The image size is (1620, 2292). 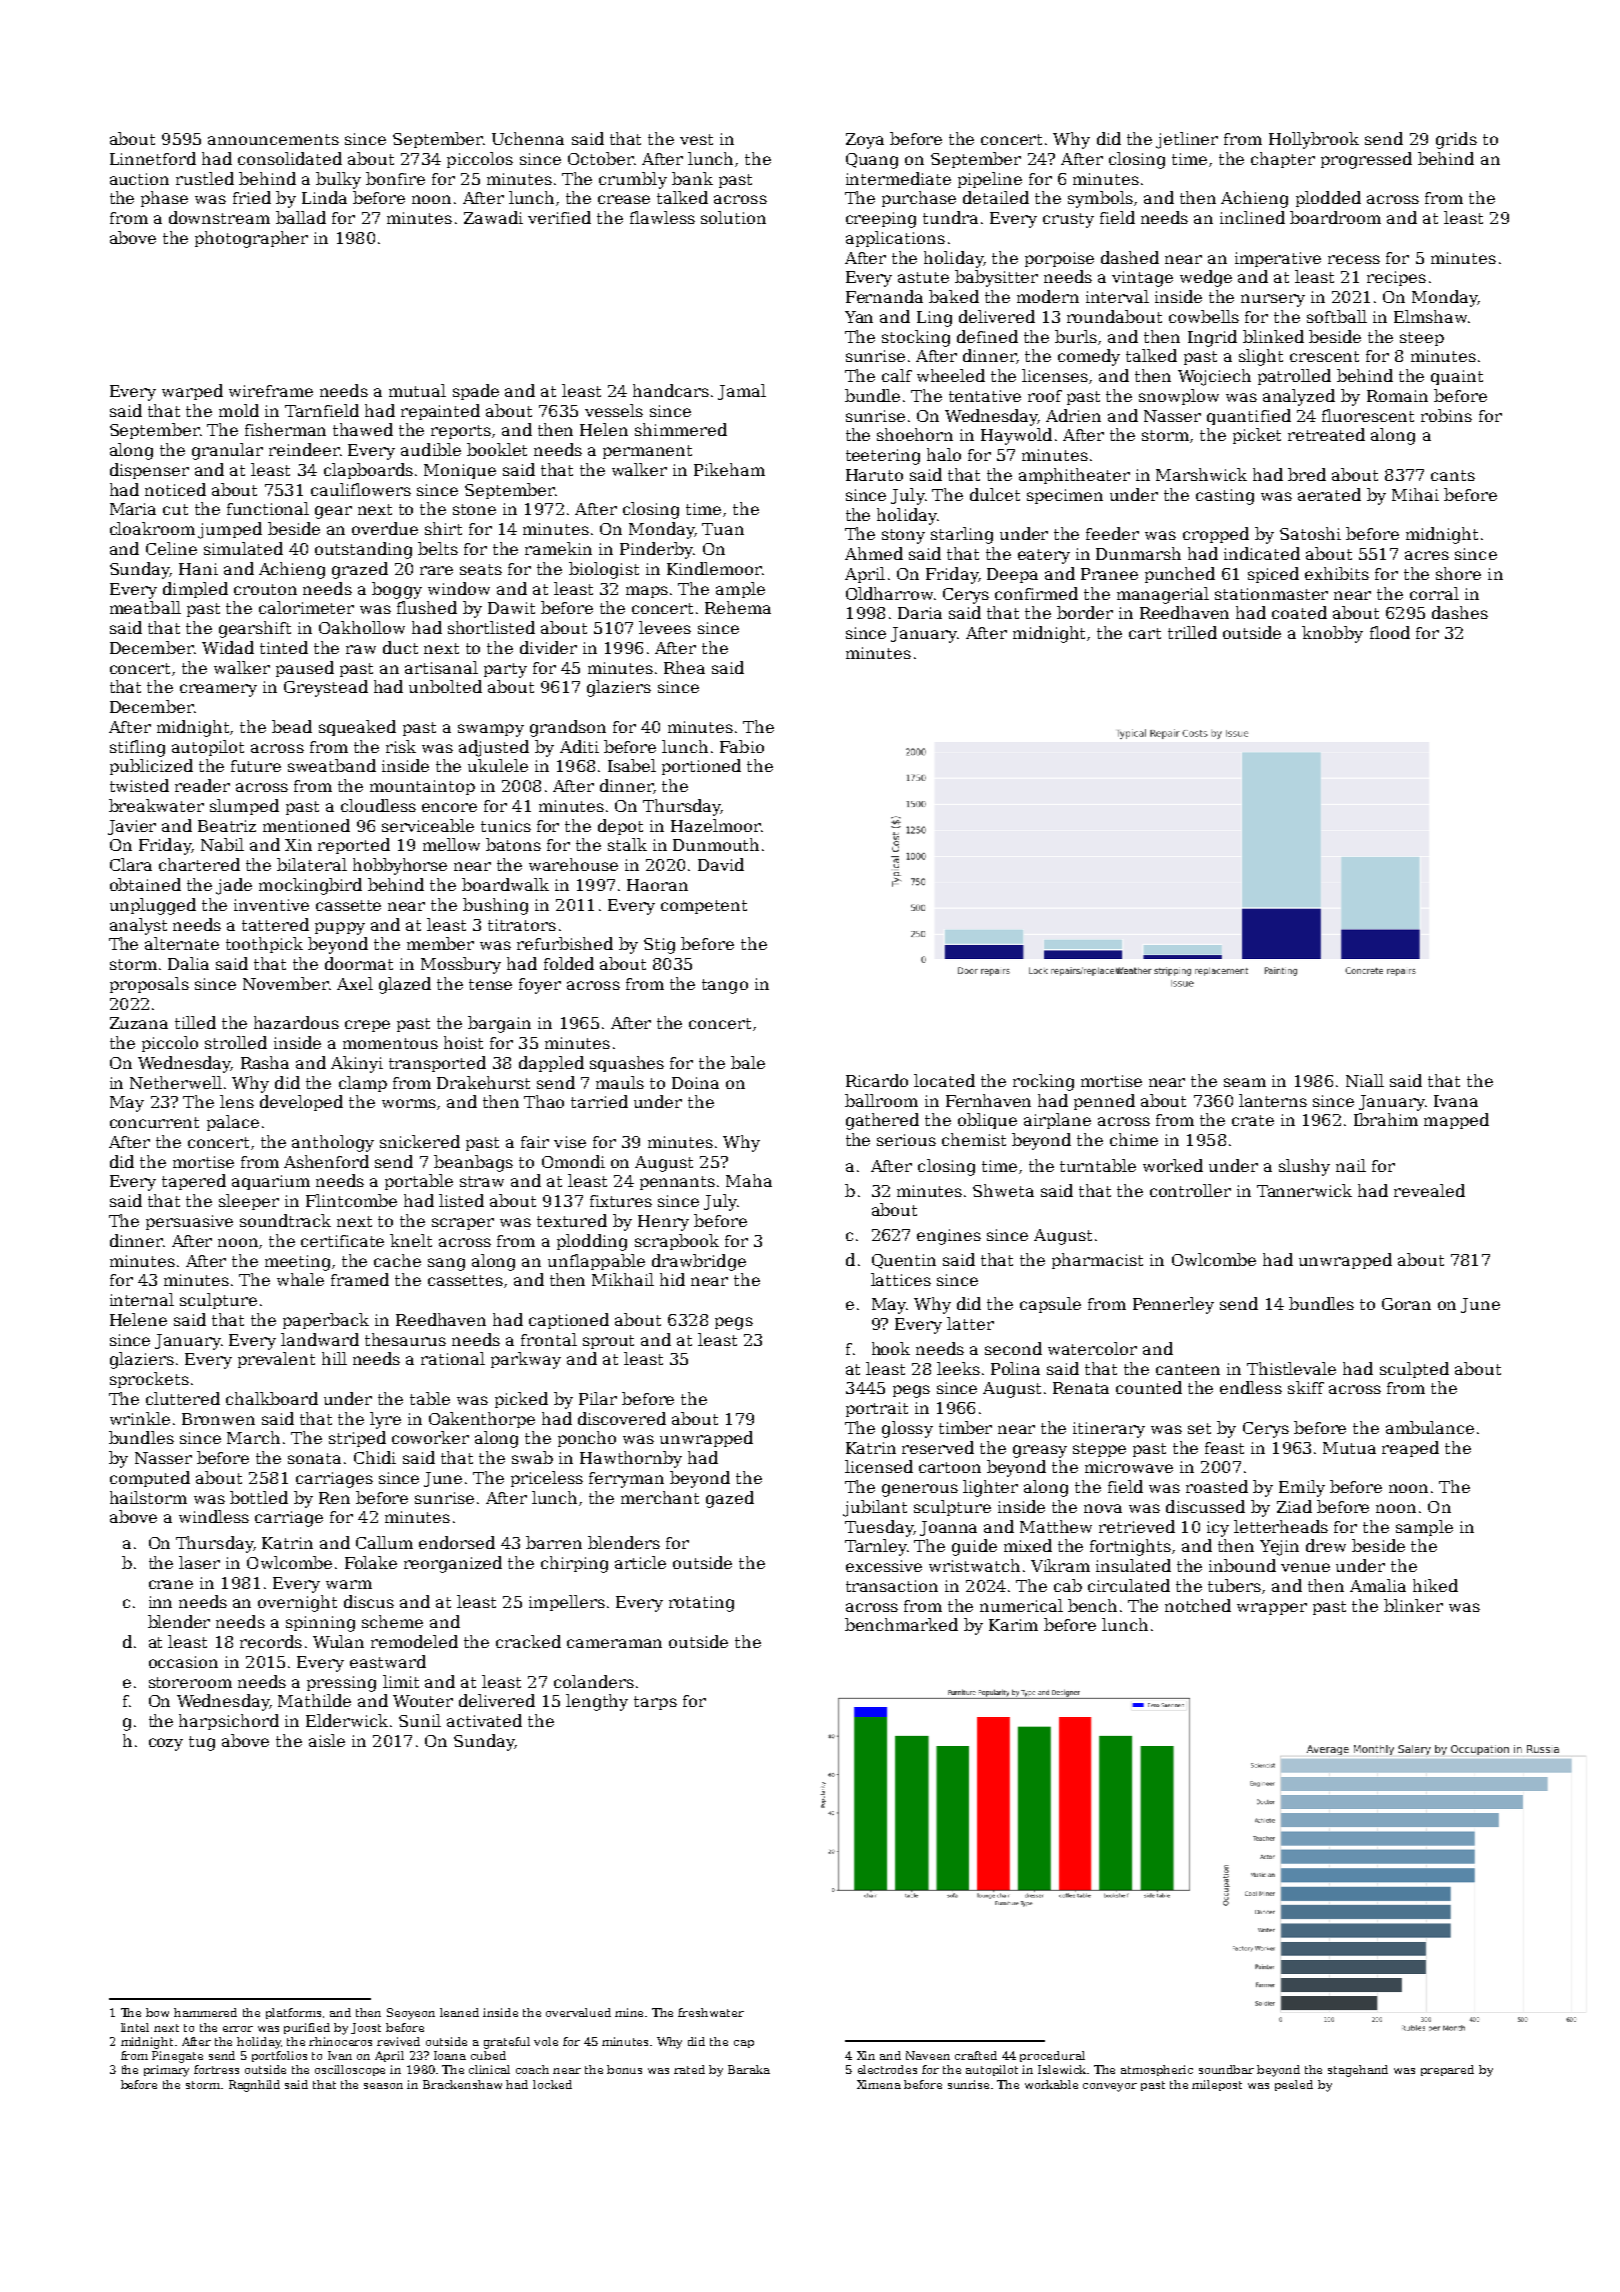 What do you see at coordinates (1245, 1082) in the screenshot?
I see `seam` at bounding box center [1245, 1082].
